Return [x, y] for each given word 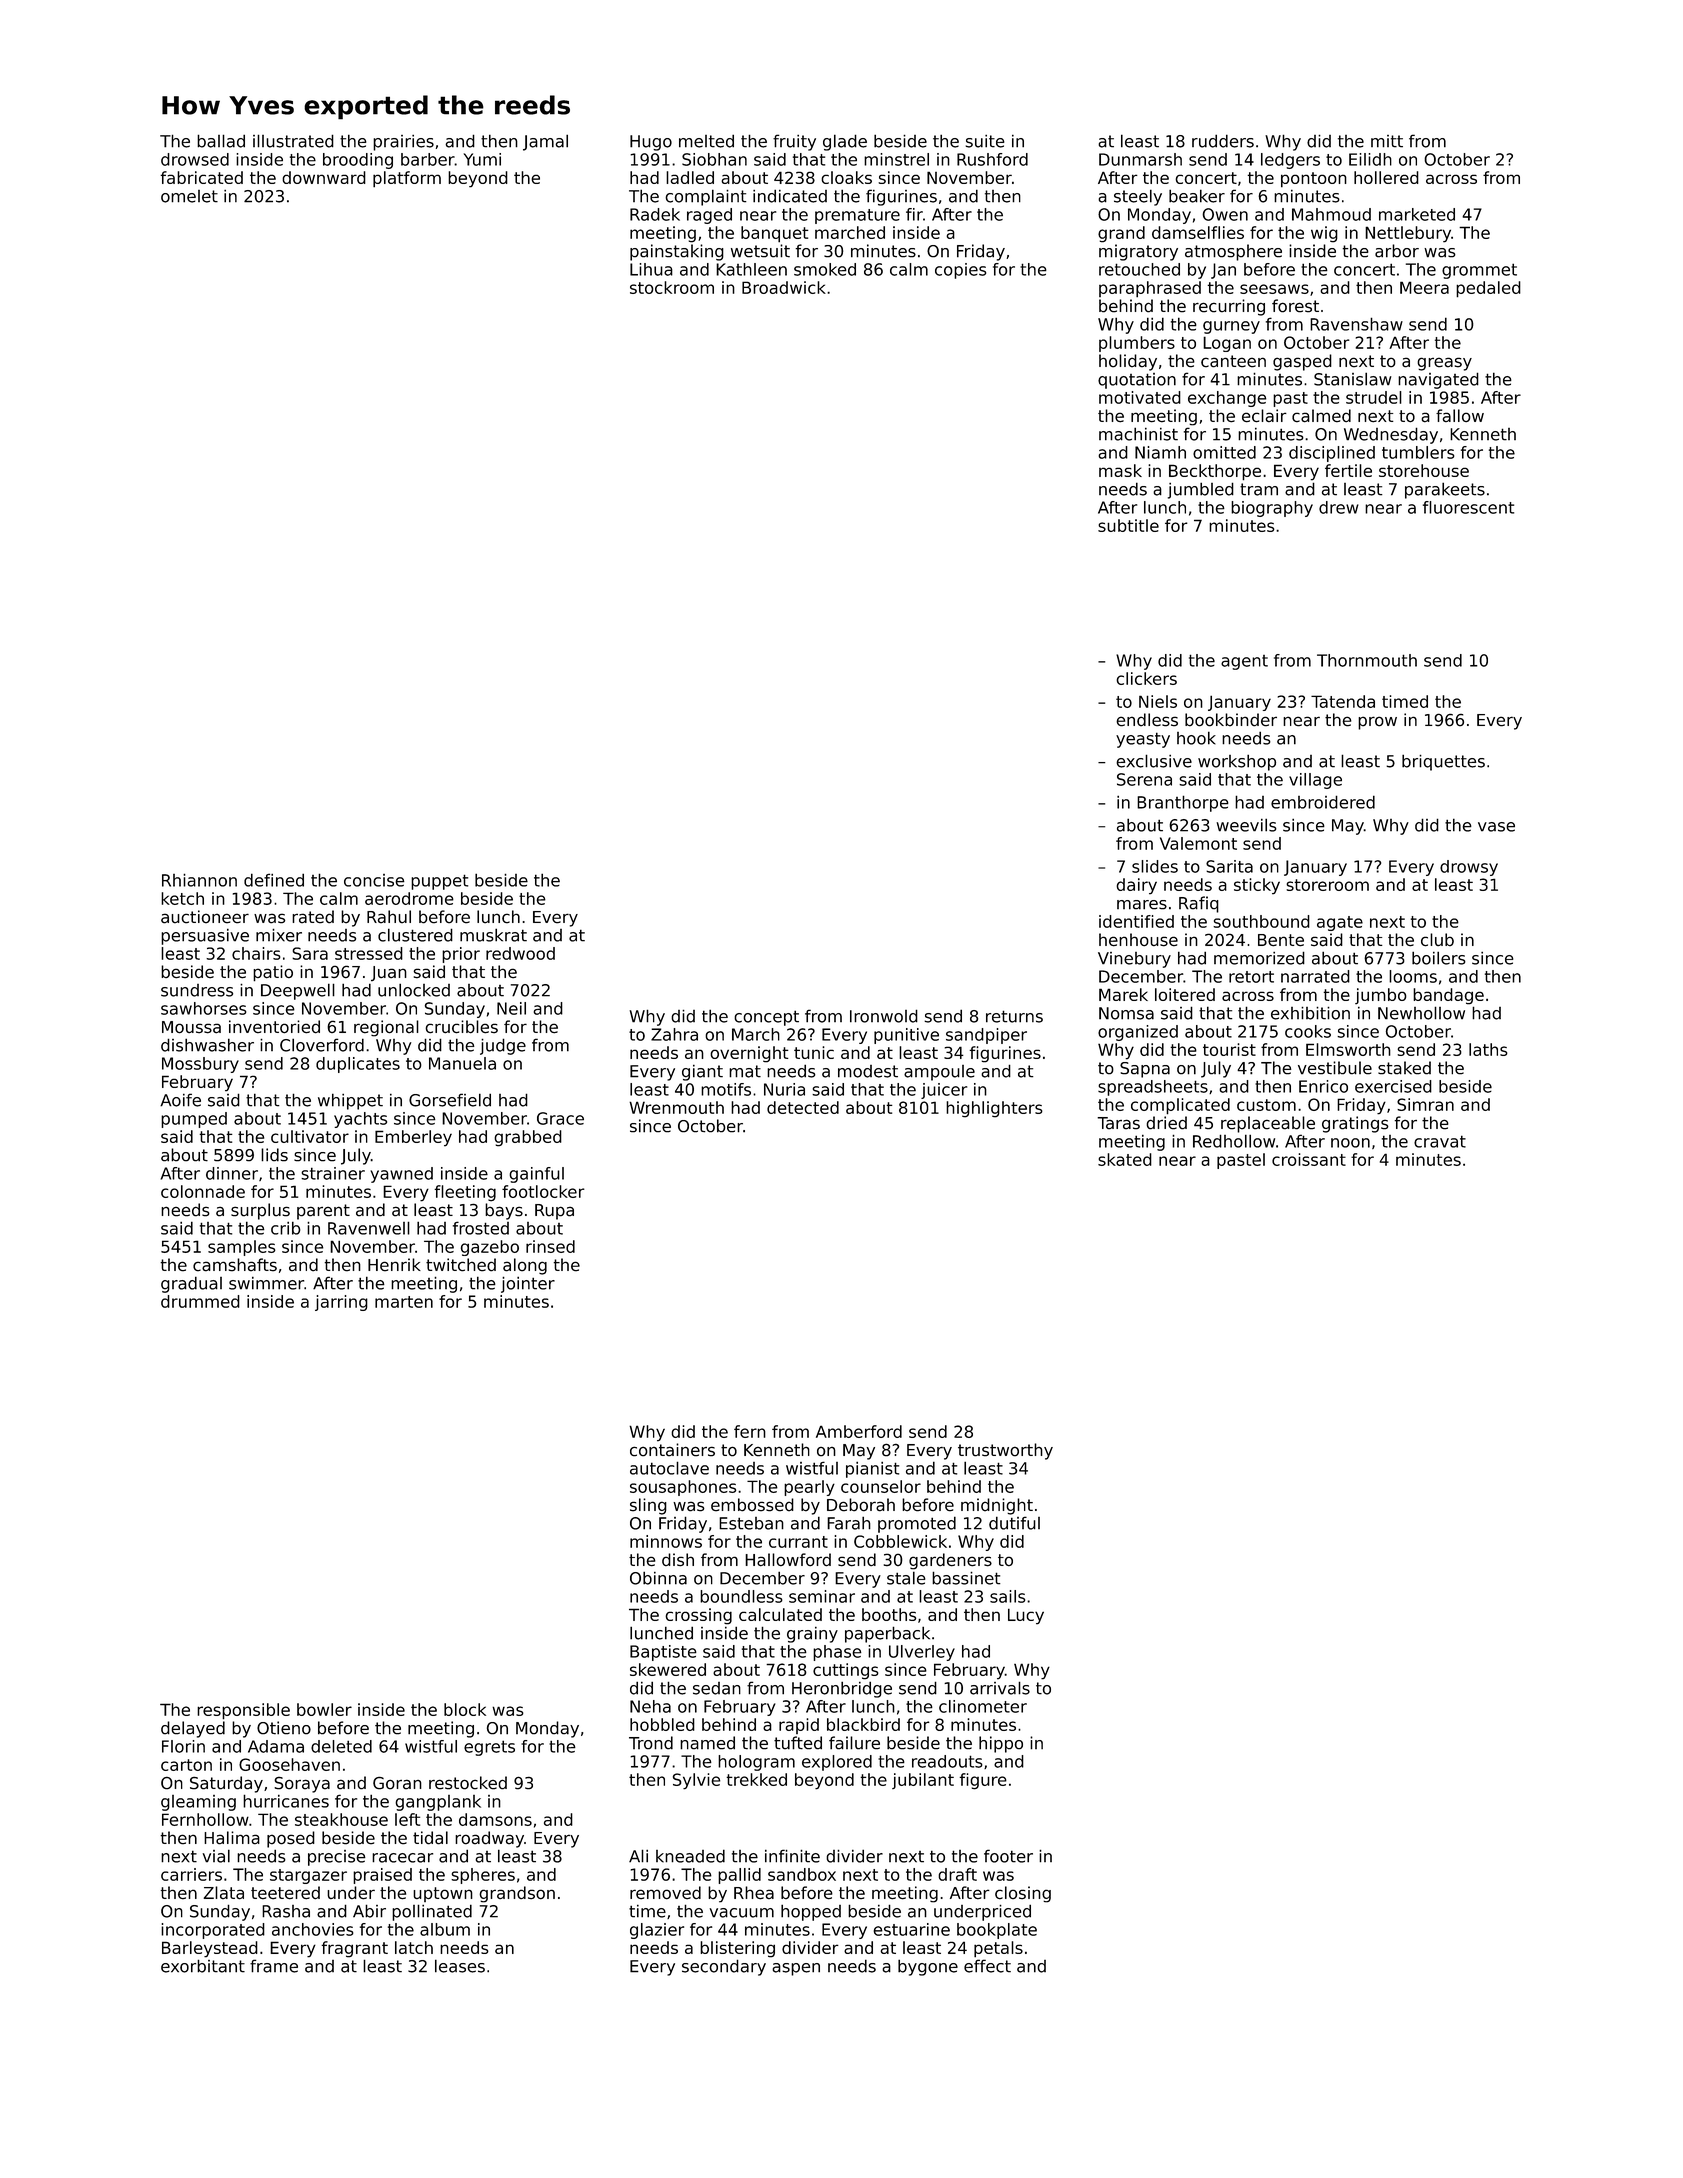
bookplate [997, 1931]
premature [857, 216]
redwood [520, 953]
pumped [194, 1120]
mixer [279, 935]
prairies [403, 143]
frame [274, 1966]
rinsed [550, 1246]
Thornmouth [1367, 660]
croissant [1309, 1159]
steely [1138, 197]
